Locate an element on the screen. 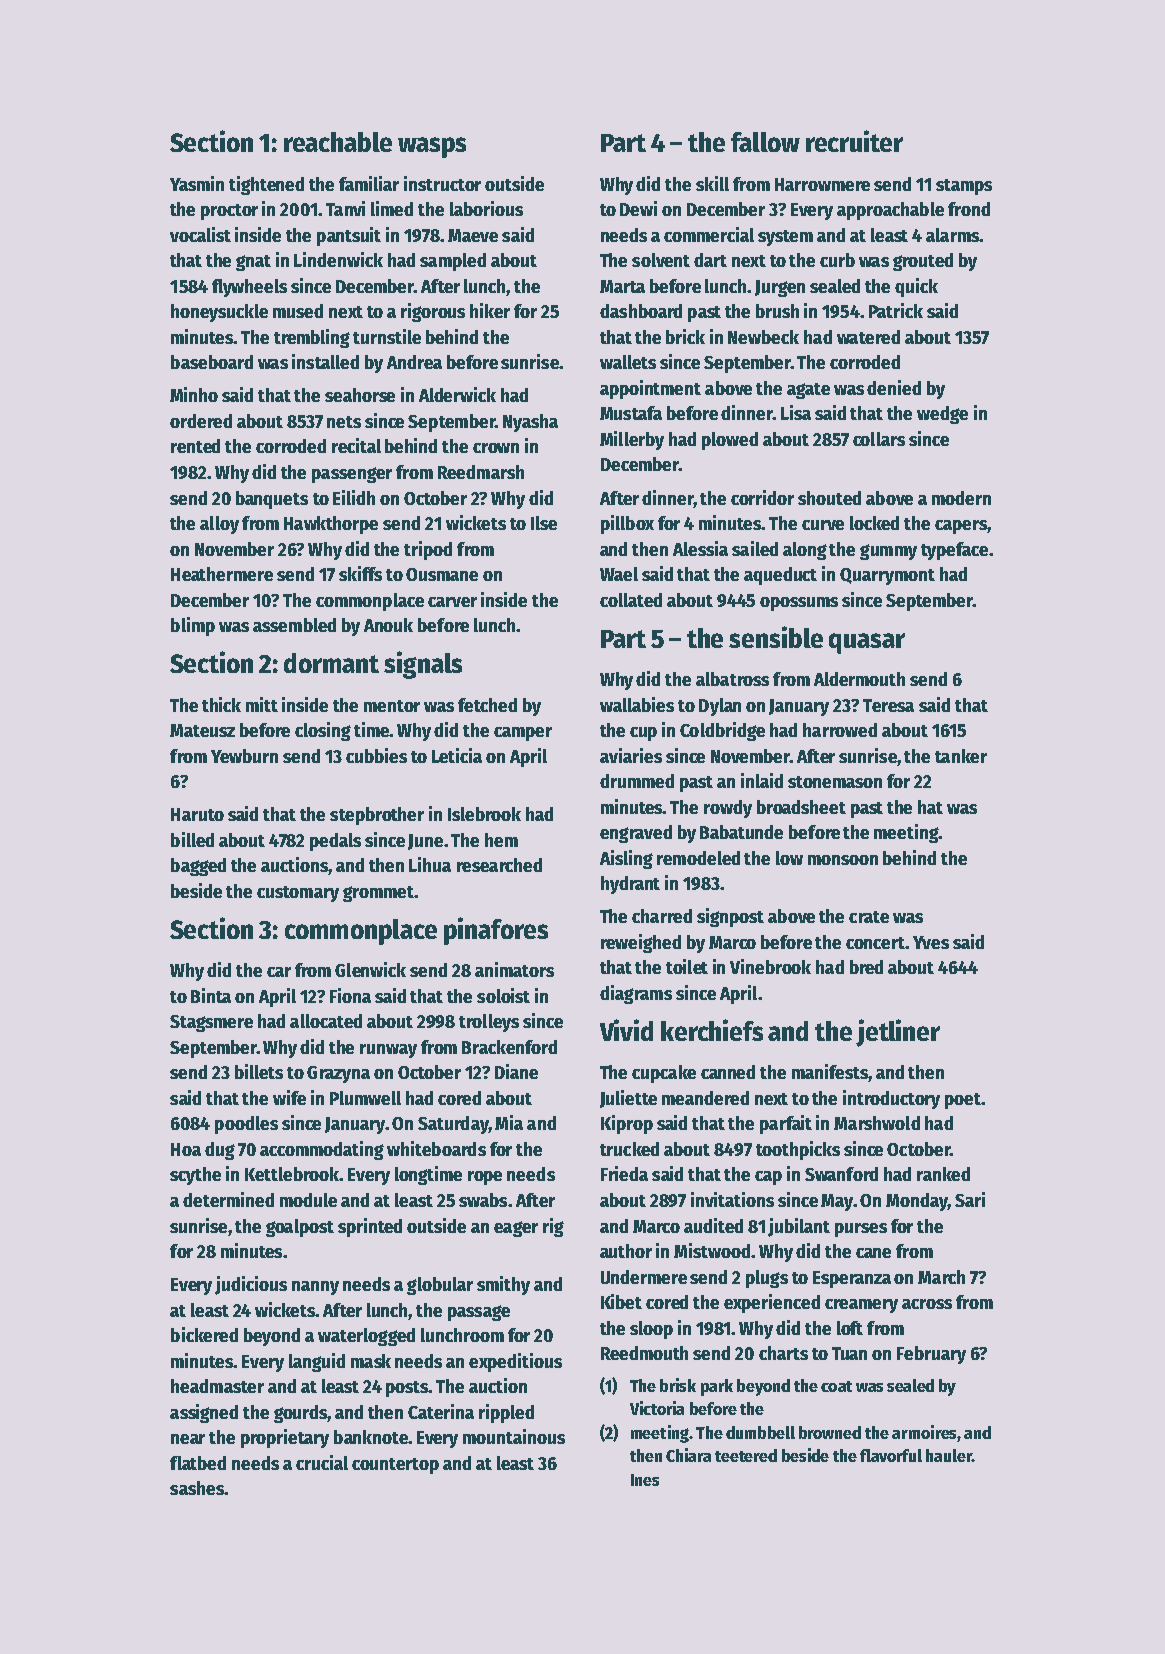 The width and height of the screenshot is (1165, 1654). pinafores is located at coordinates (496, 931).
